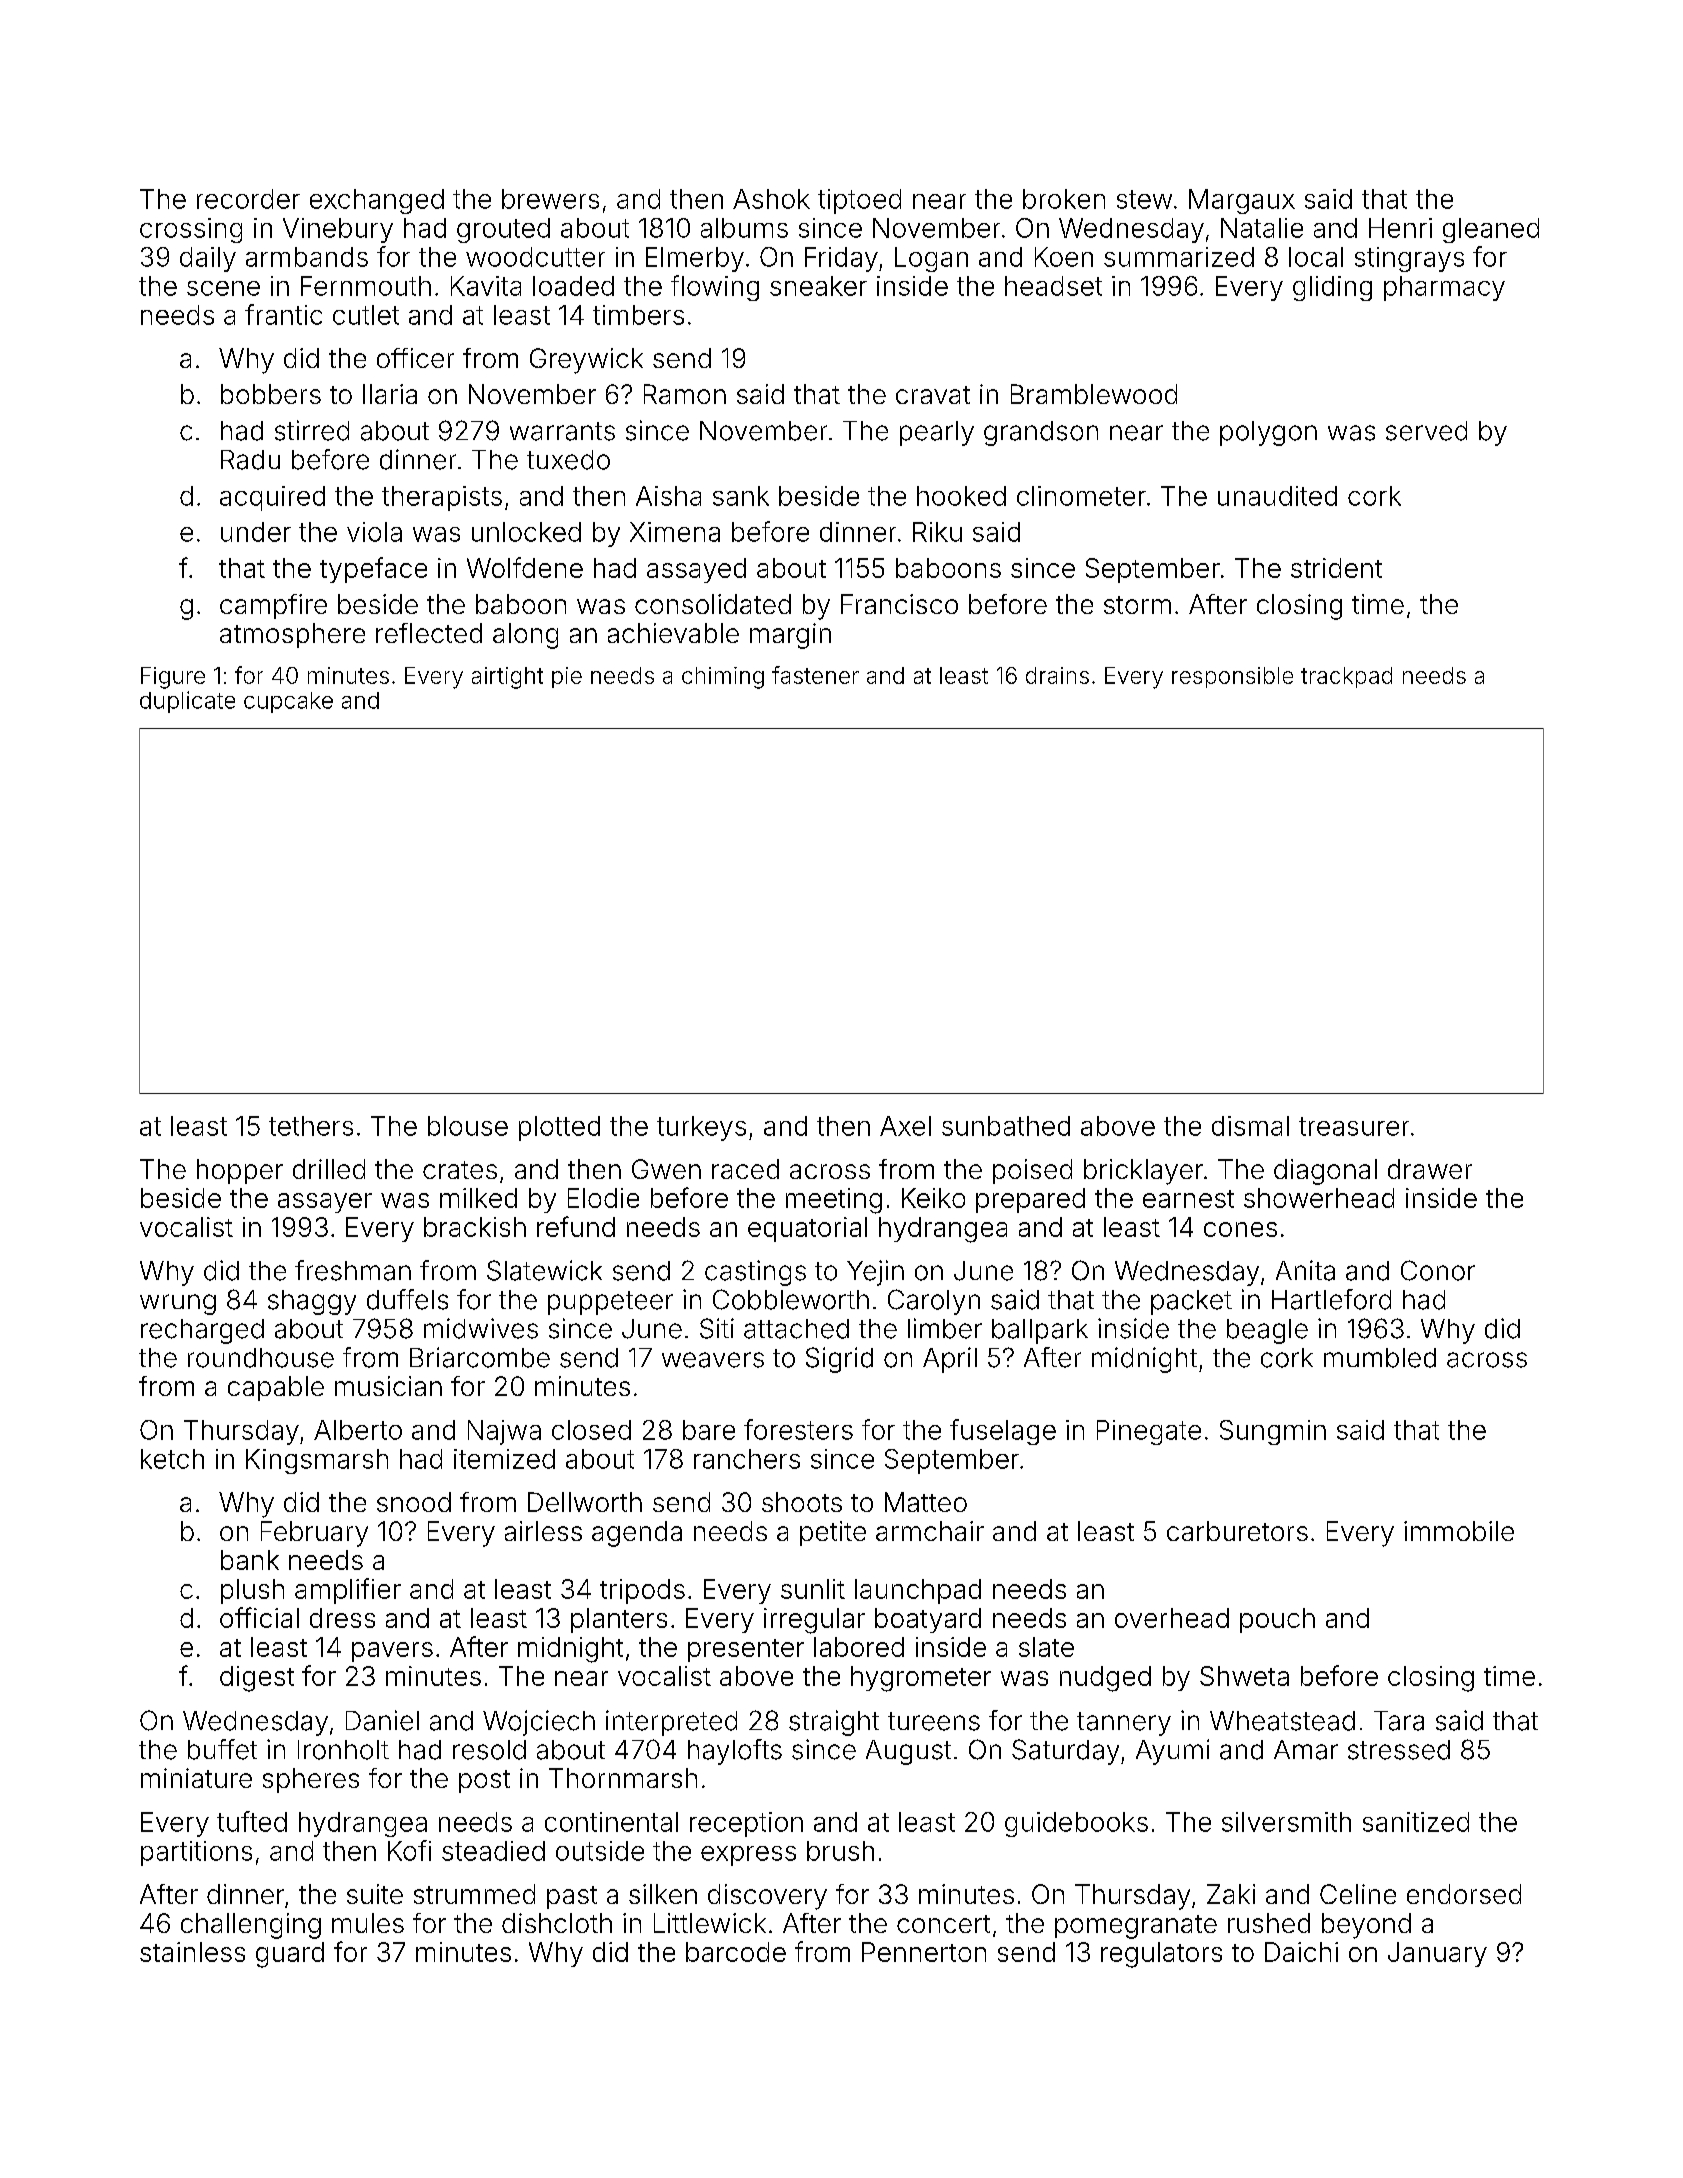  I want to click on bobbers, so click(271, 394).
